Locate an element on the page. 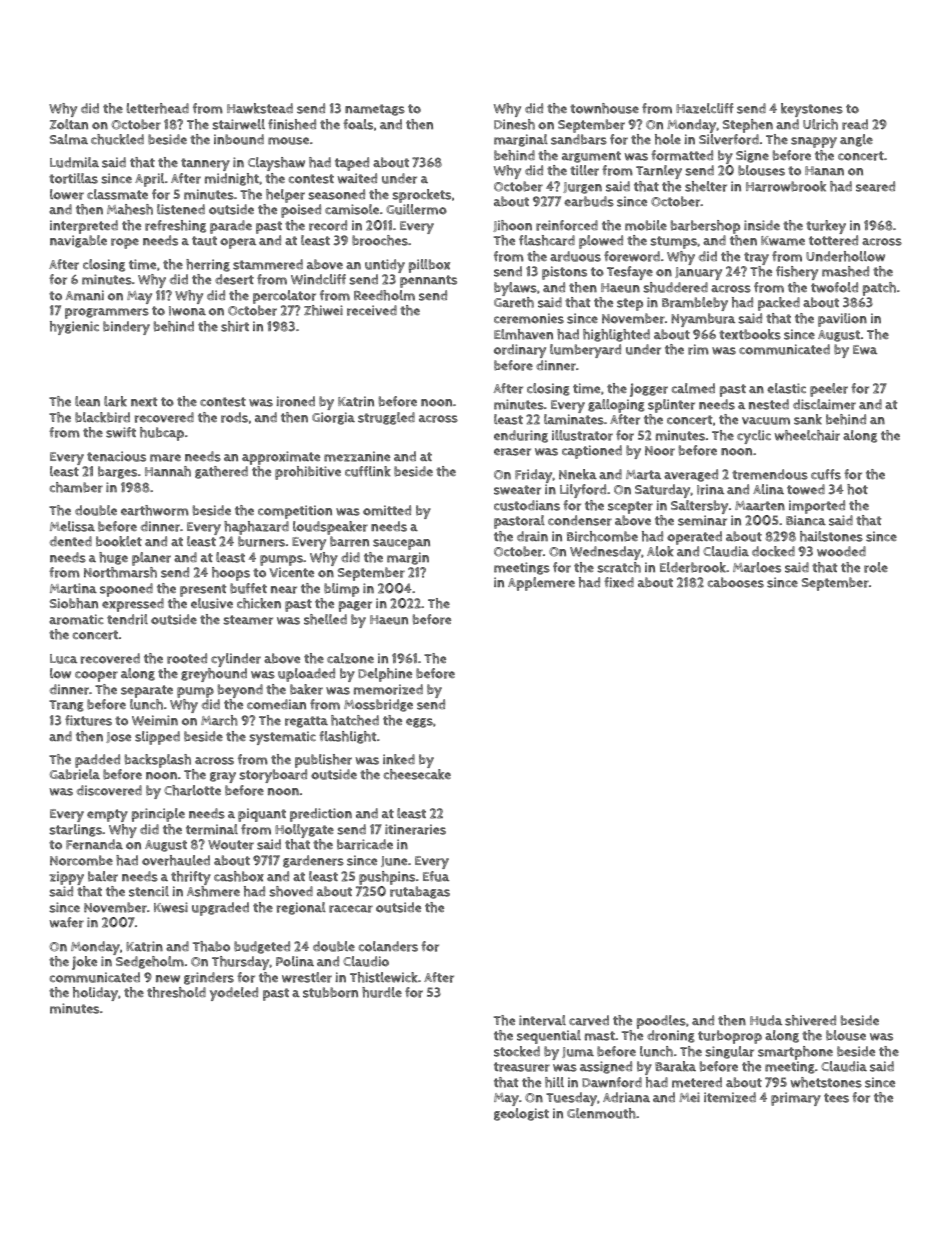 Image resolution: width=952 pixels, height=1233 pixels. navigable is located at coordinates (78, 241).
